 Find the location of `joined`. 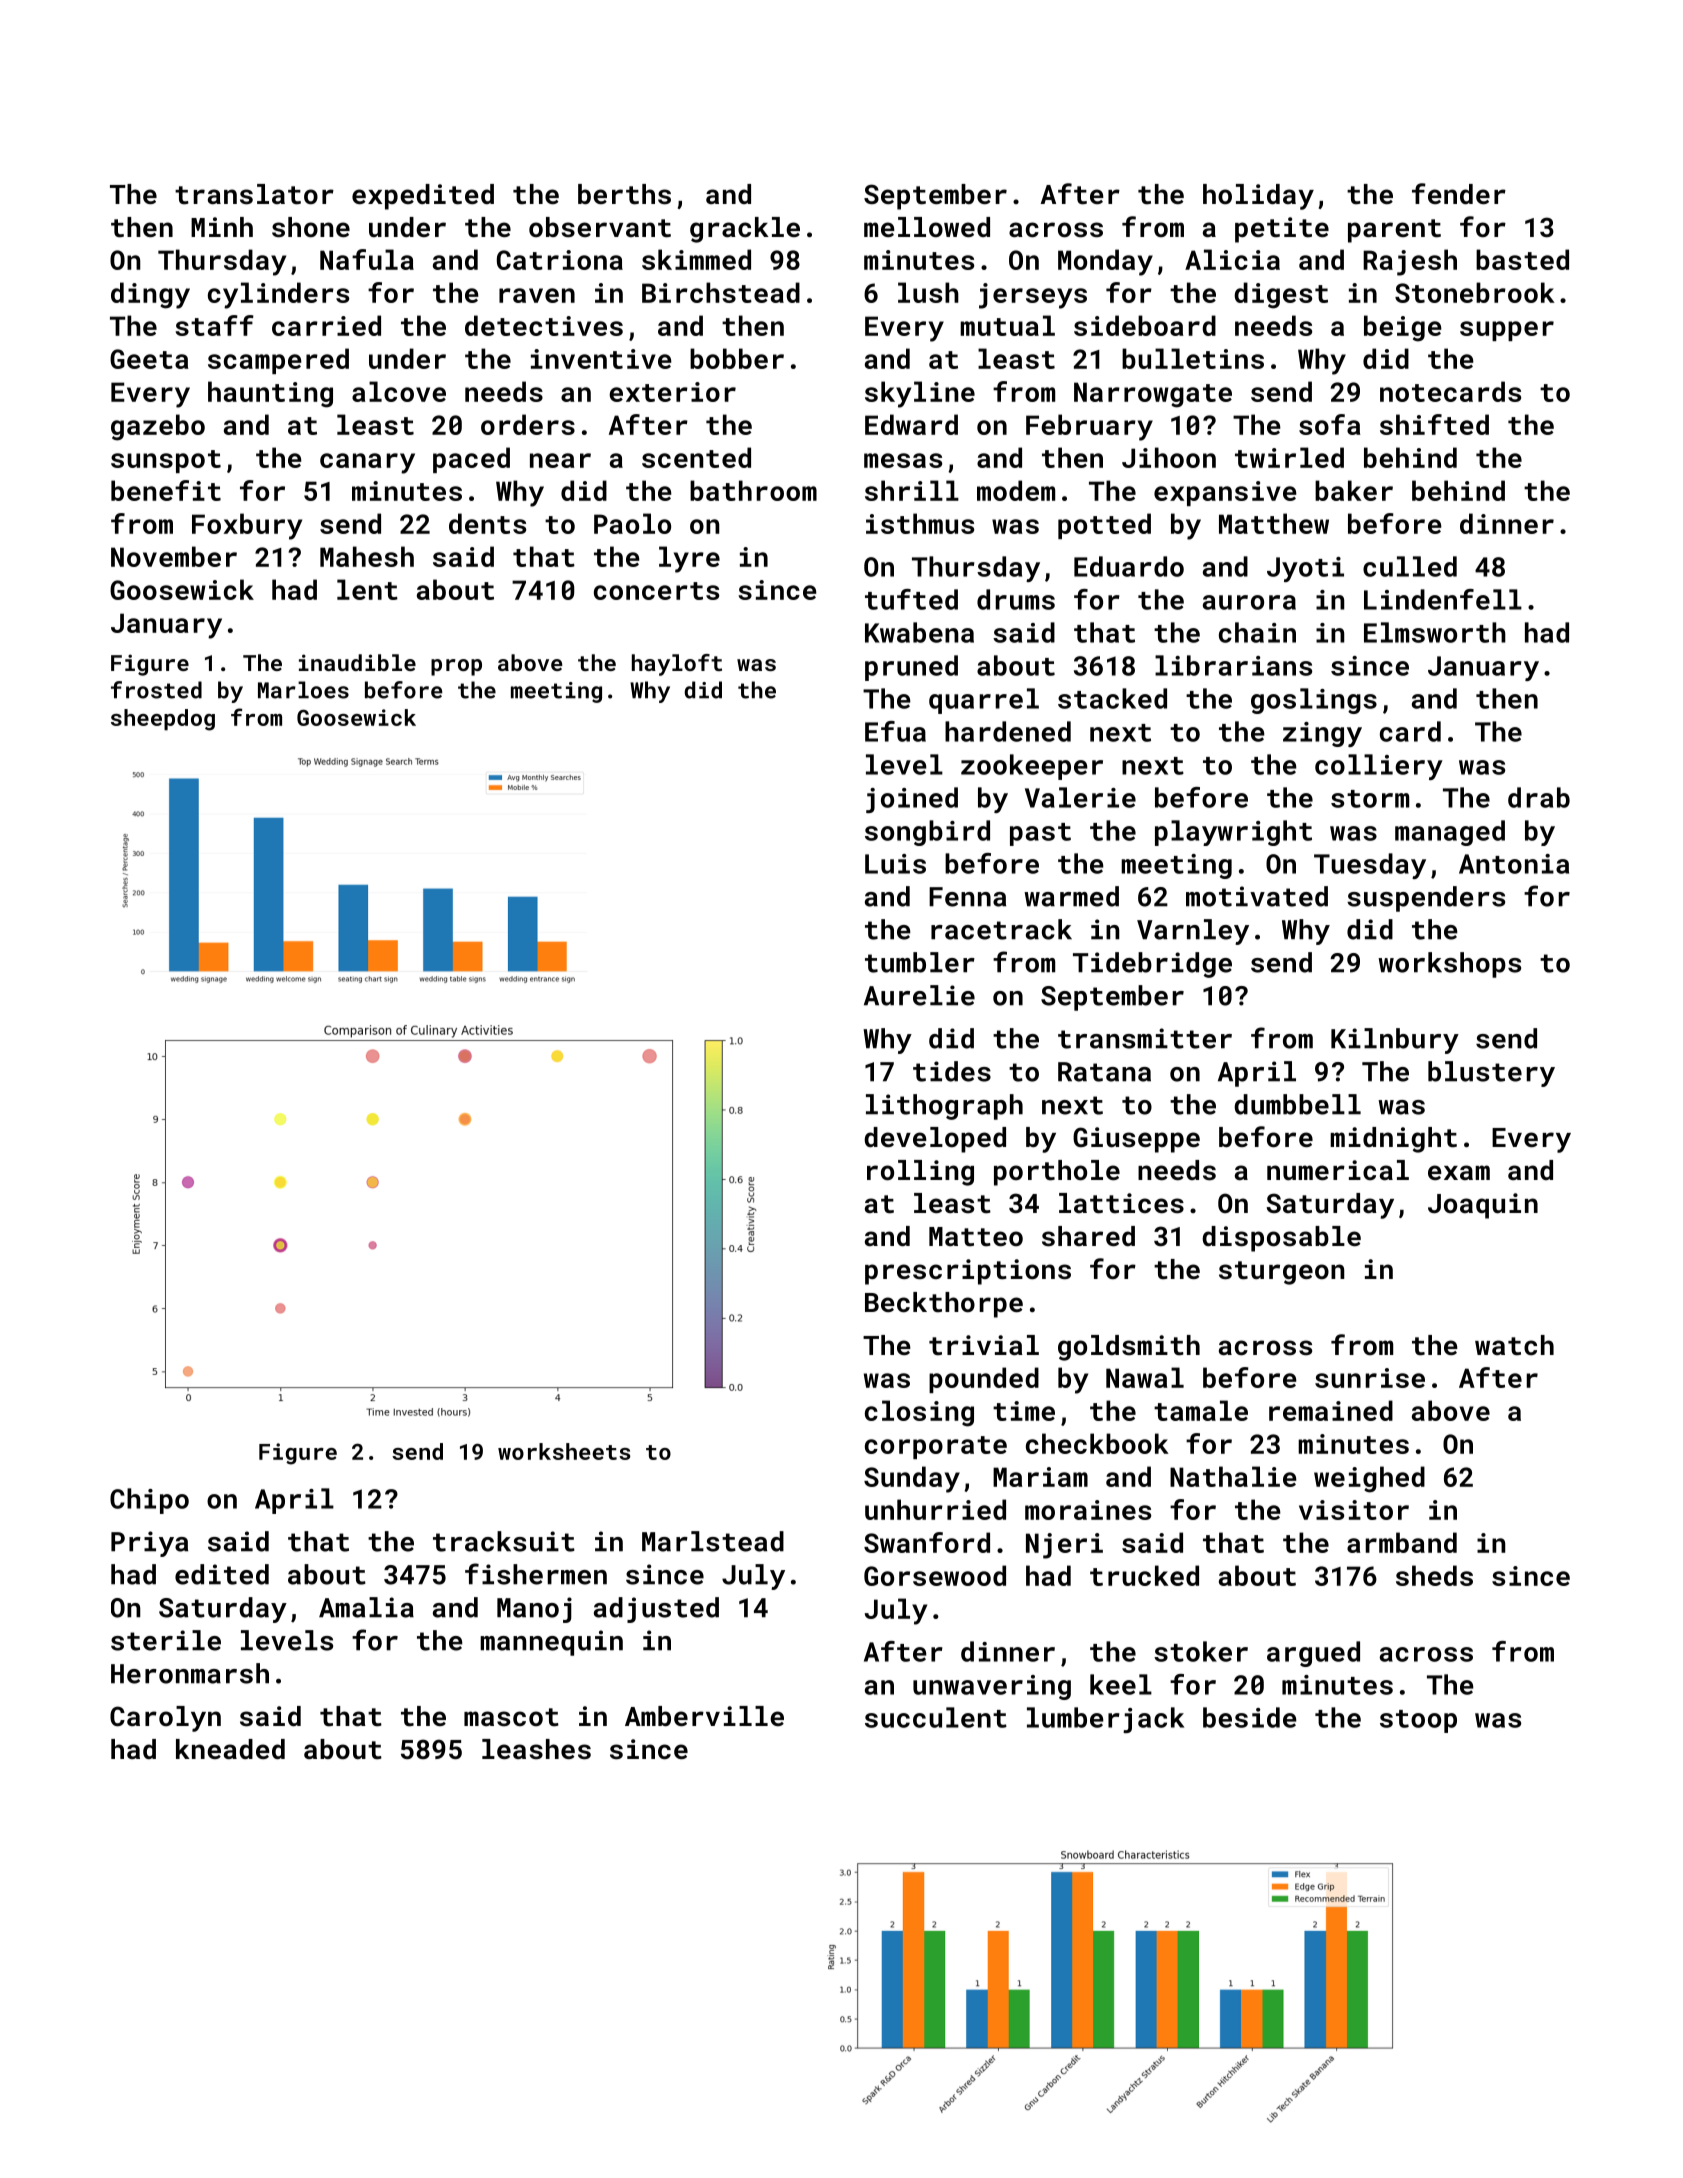

joined is located at coordinates (912, 800).
